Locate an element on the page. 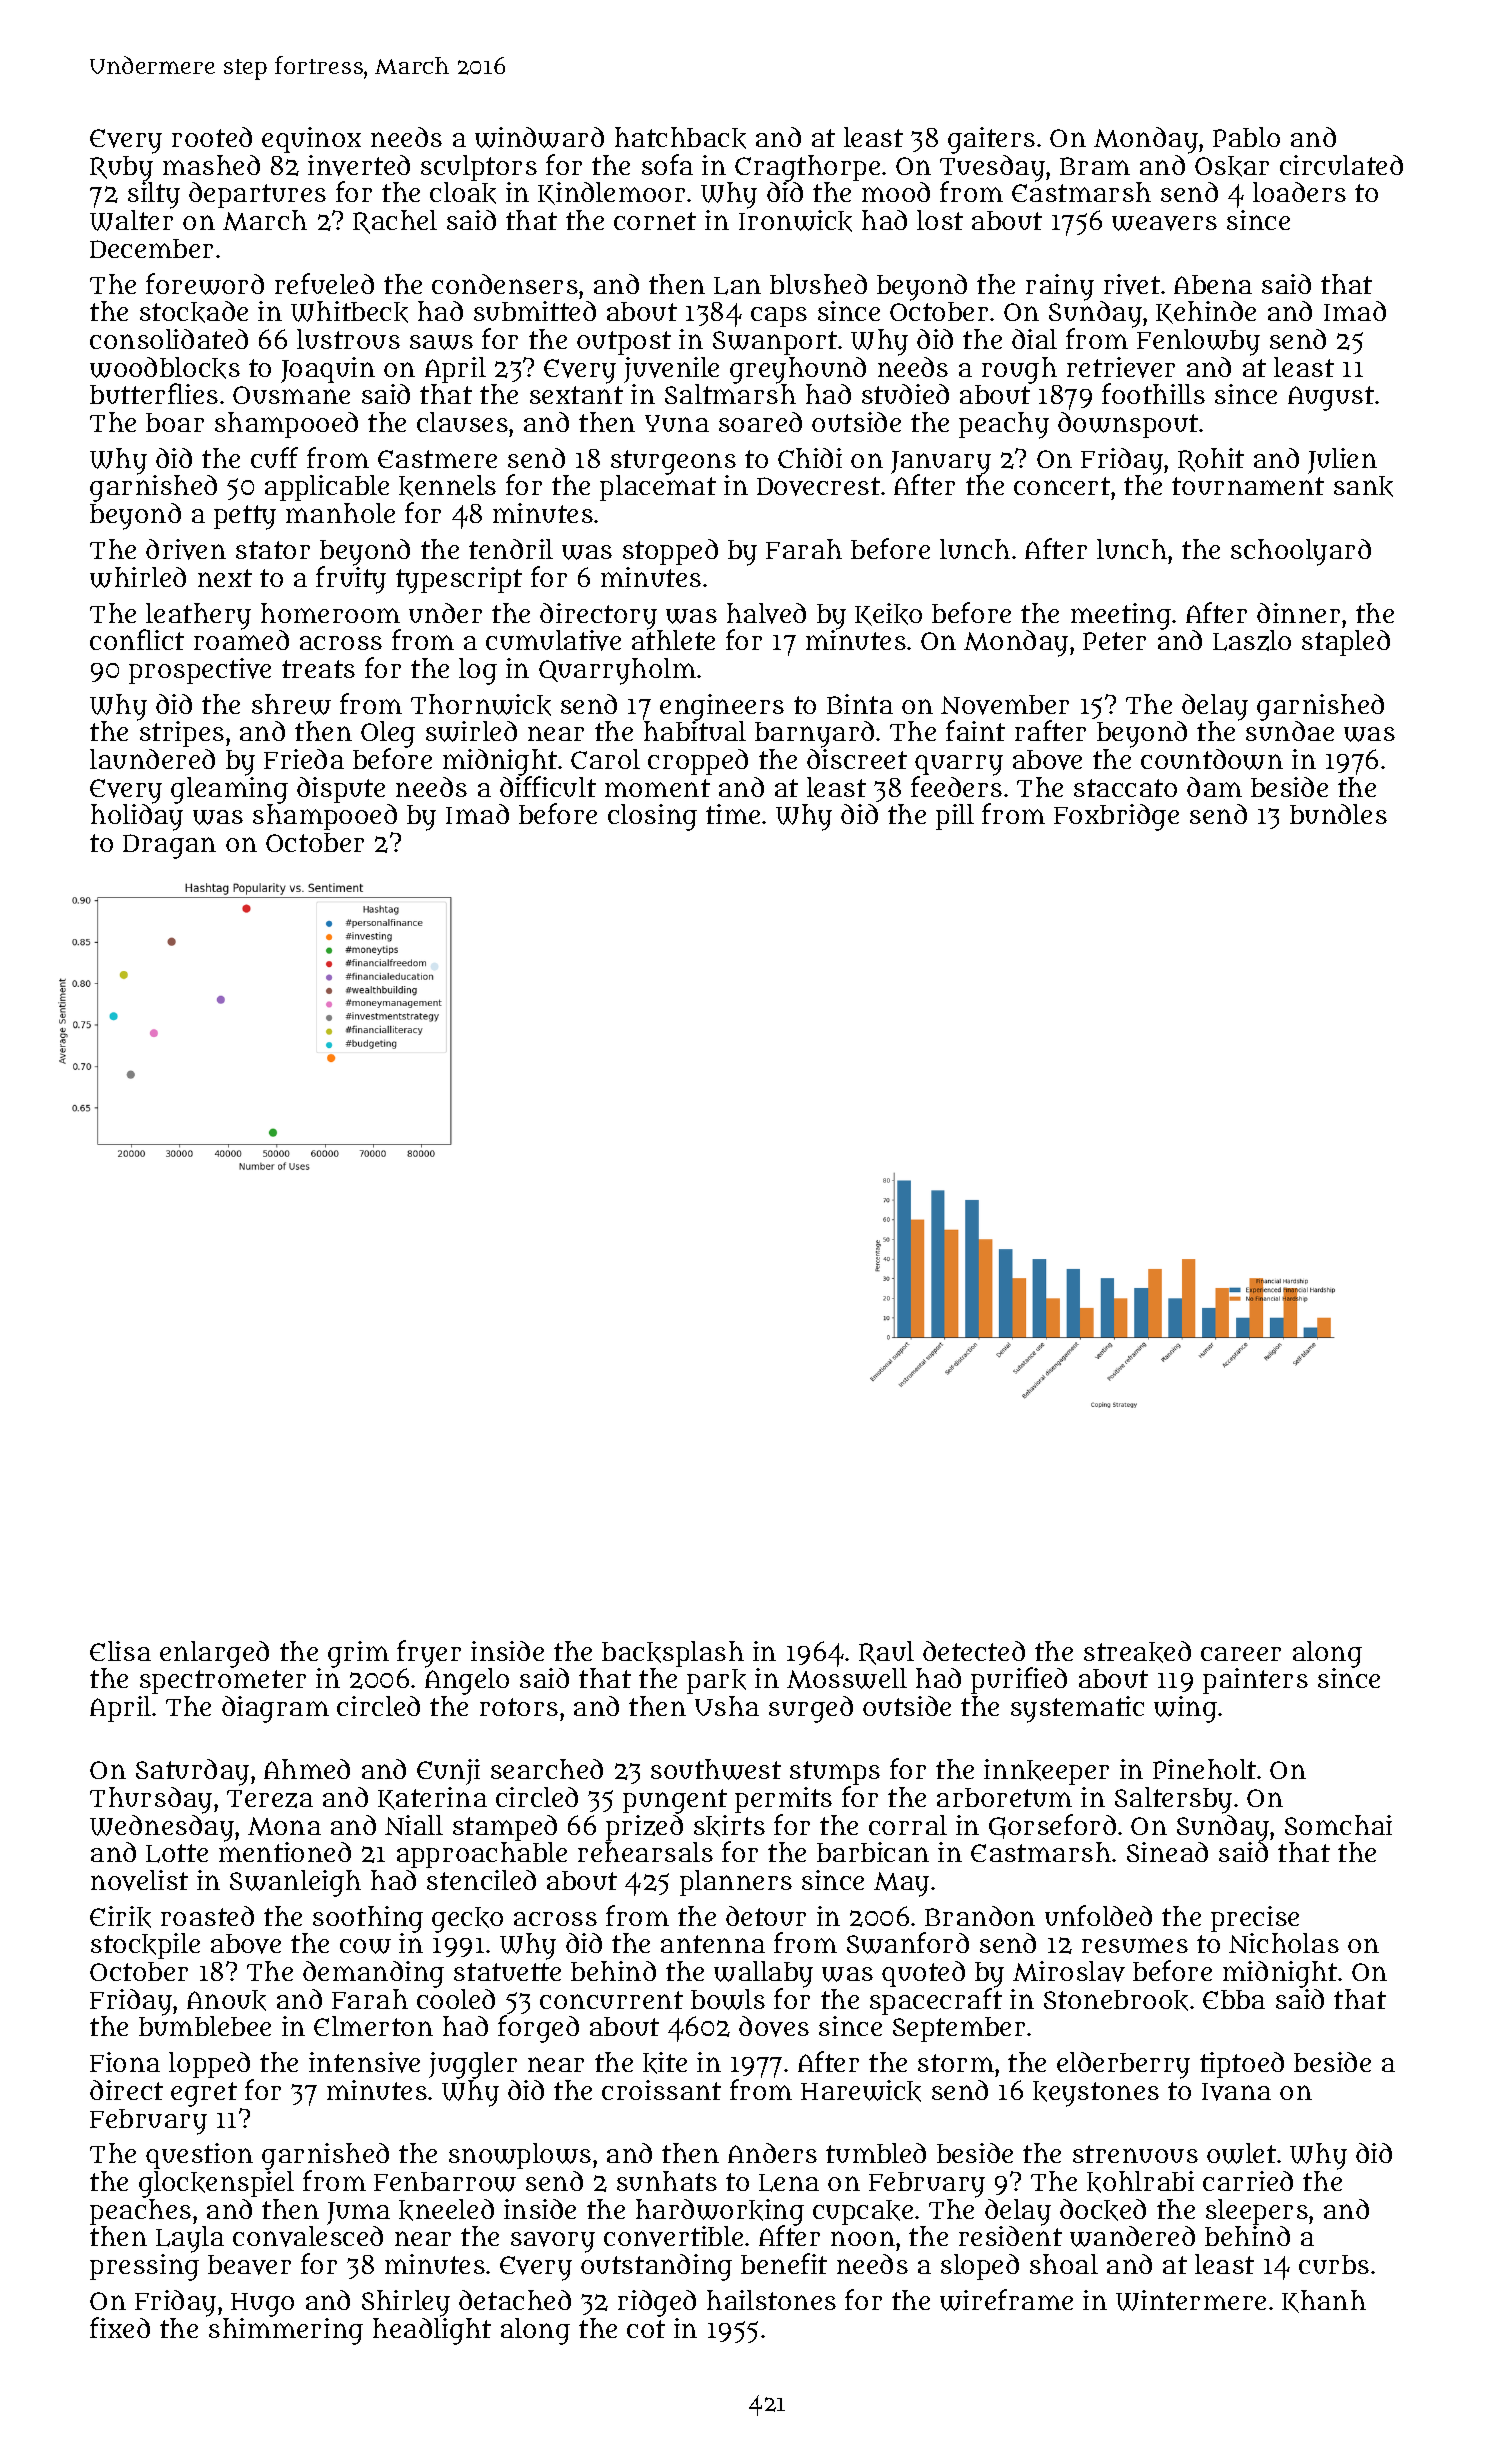  keystones is located at coordinates (1096, 2094).
